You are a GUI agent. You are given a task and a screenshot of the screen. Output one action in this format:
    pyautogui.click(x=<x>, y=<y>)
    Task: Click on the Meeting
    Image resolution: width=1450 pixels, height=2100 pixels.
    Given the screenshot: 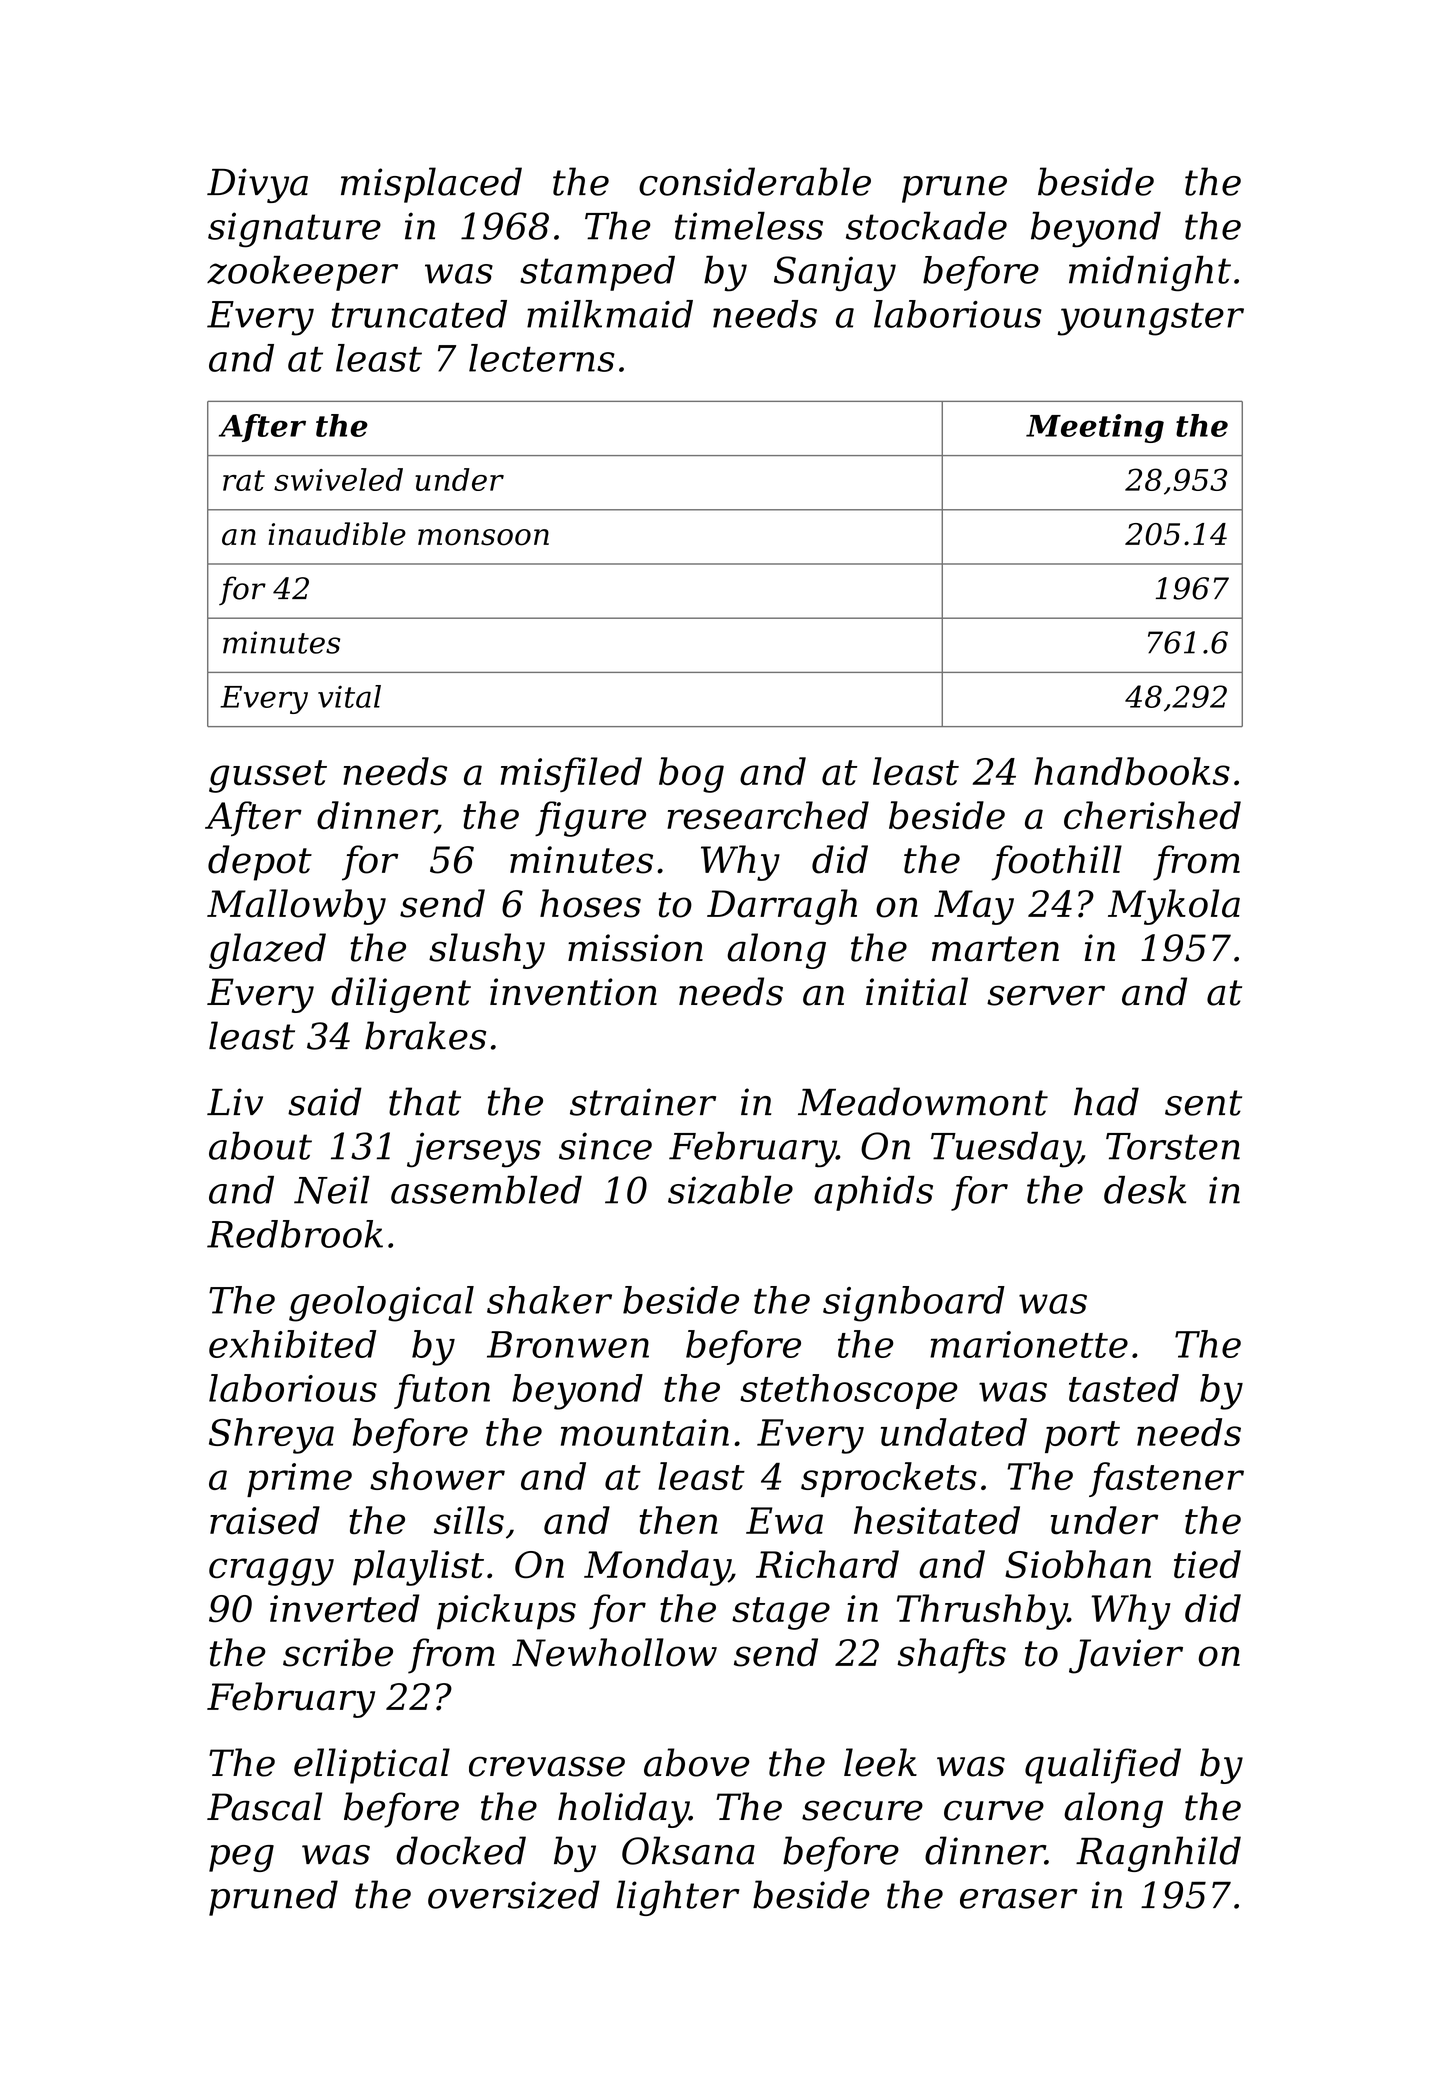 What is the action you would take?
    pyautogui.click(x=1095, y=428)
